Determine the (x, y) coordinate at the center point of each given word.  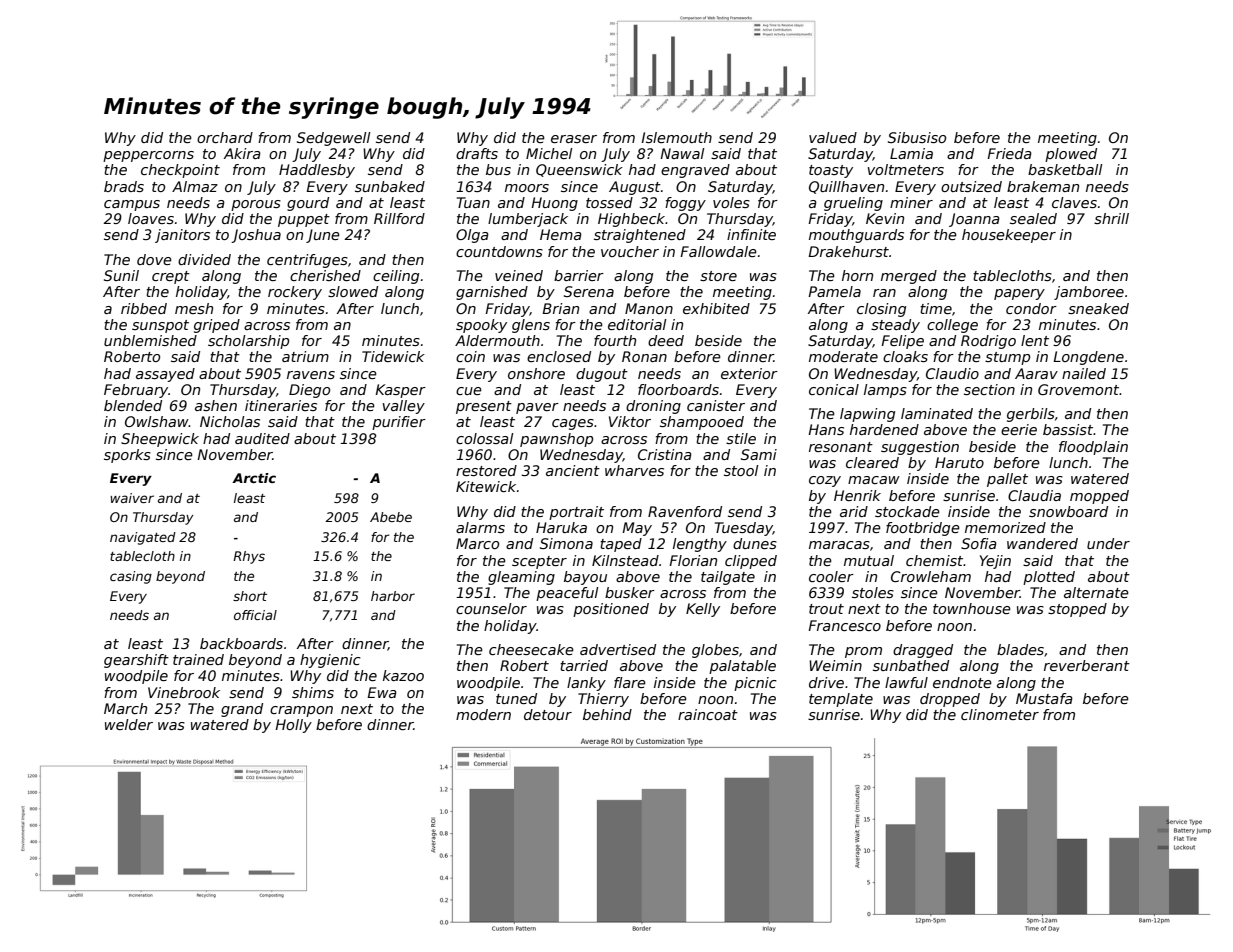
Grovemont (1078, 389)
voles (731, 202)
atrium (305, 356)
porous (256, 205)
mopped (1099, 497)
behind (607, 714)
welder (129, 724)
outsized (971, 186)
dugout (602, 375)
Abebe (391, 517)
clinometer (1000, 714)
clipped (751, 562)
